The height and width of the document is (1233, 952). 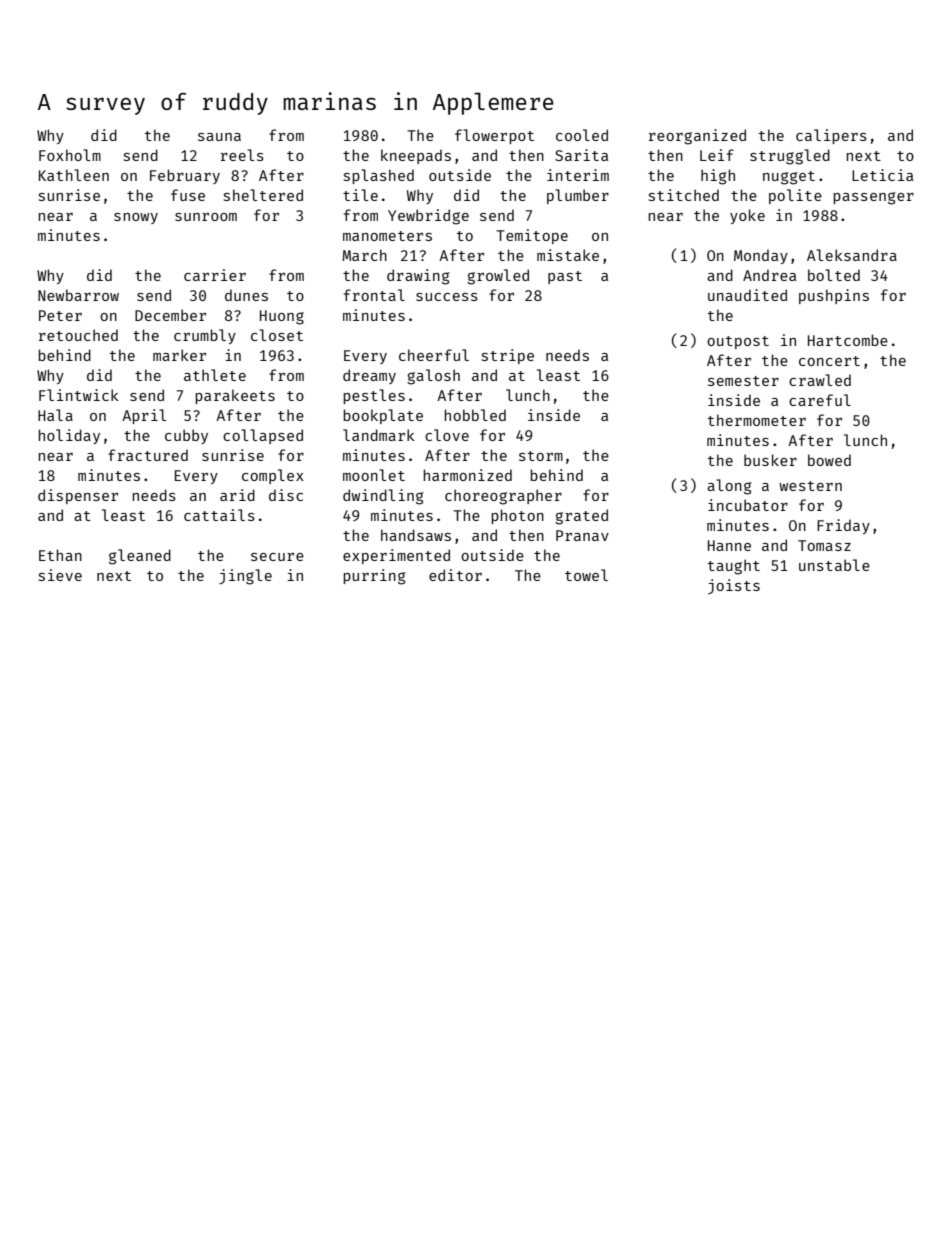 What do you see at coordinates (795, 196) in the document?
I see `polite` at bounding box center [795, 196].
